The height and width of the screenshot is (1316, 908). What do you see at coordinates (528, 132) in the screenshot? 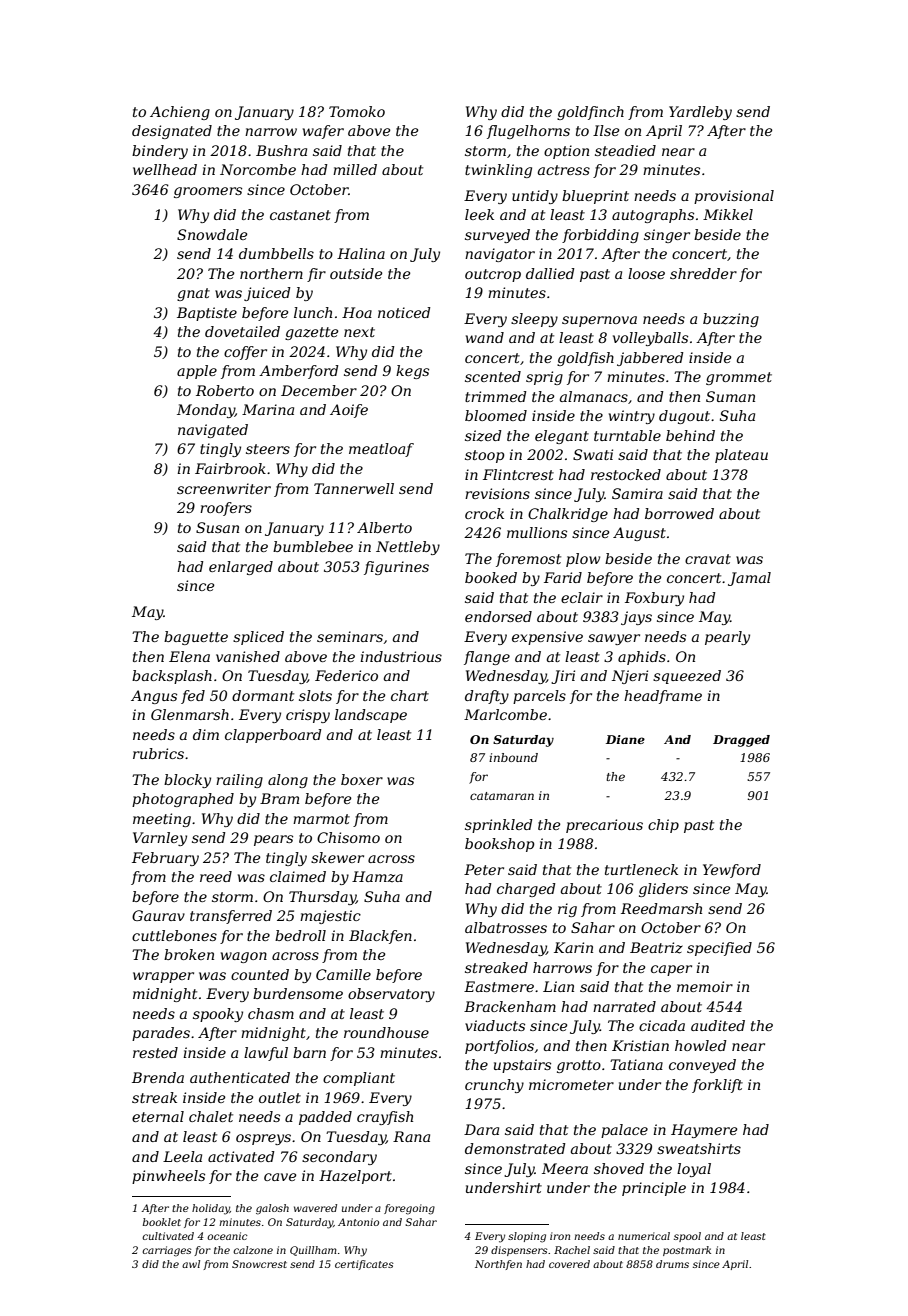
I see `flugelhorns` at bounding box center [528, 132].
